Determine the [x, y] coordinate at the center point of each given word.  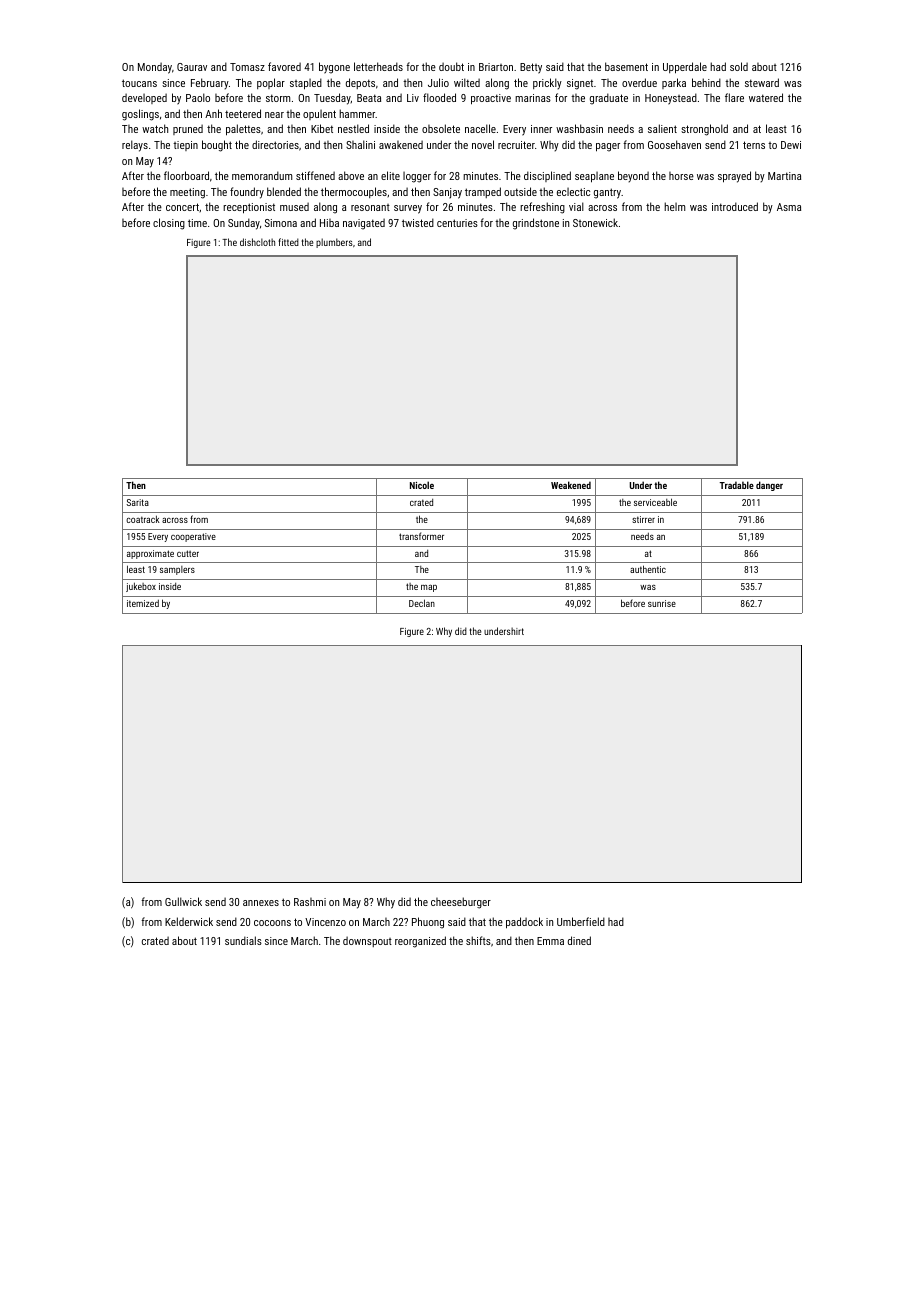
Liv [413, 98]
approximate [150, 554]
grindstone [536, 224]
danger [769, 486]
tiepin [185, 146]
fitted [288, 242]
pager [608, 147]
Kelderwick [189, 921]
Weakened [571, 485]
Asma [789, 207]
